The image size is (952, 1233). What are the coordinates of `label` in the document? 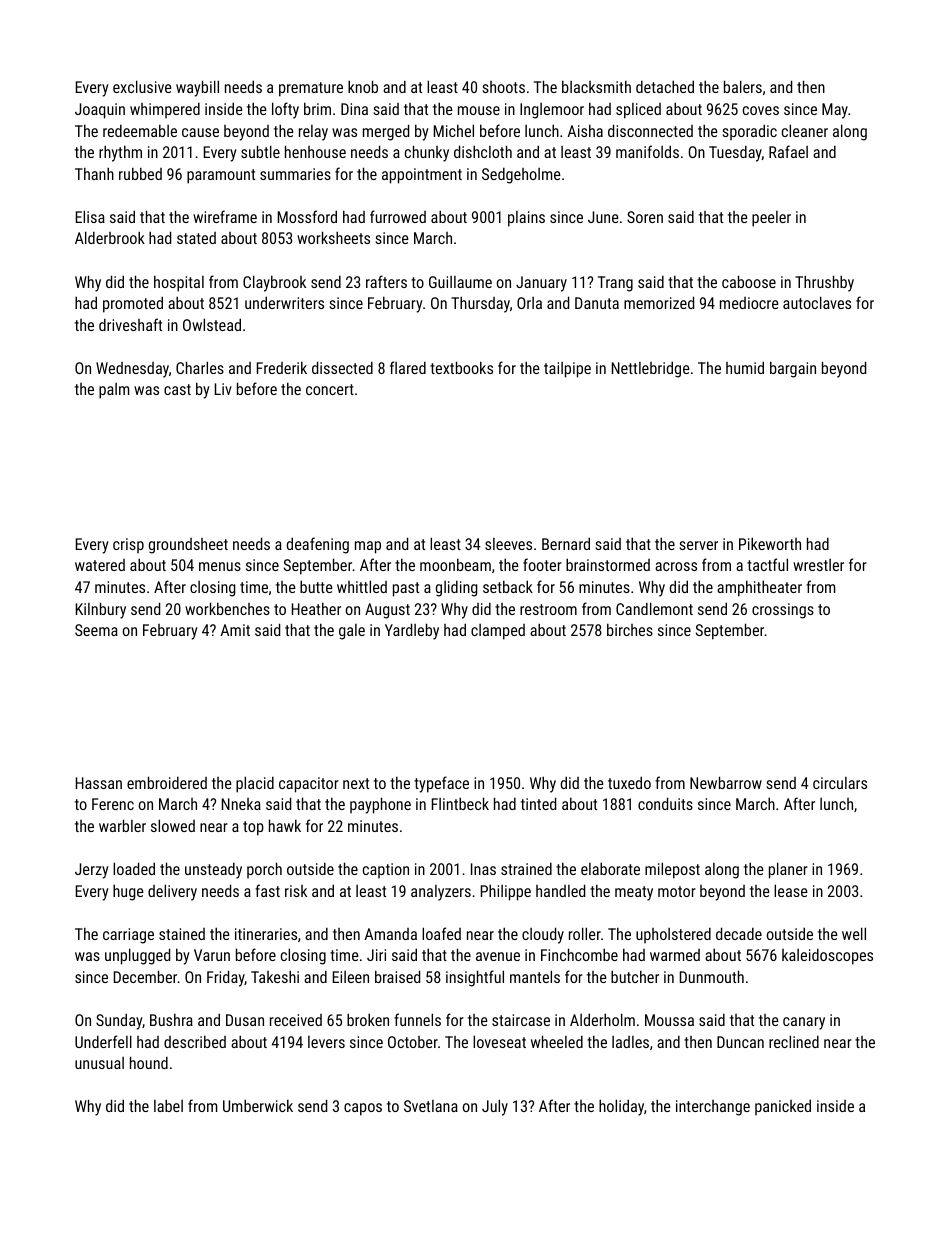 It's located at (168, 1105).
